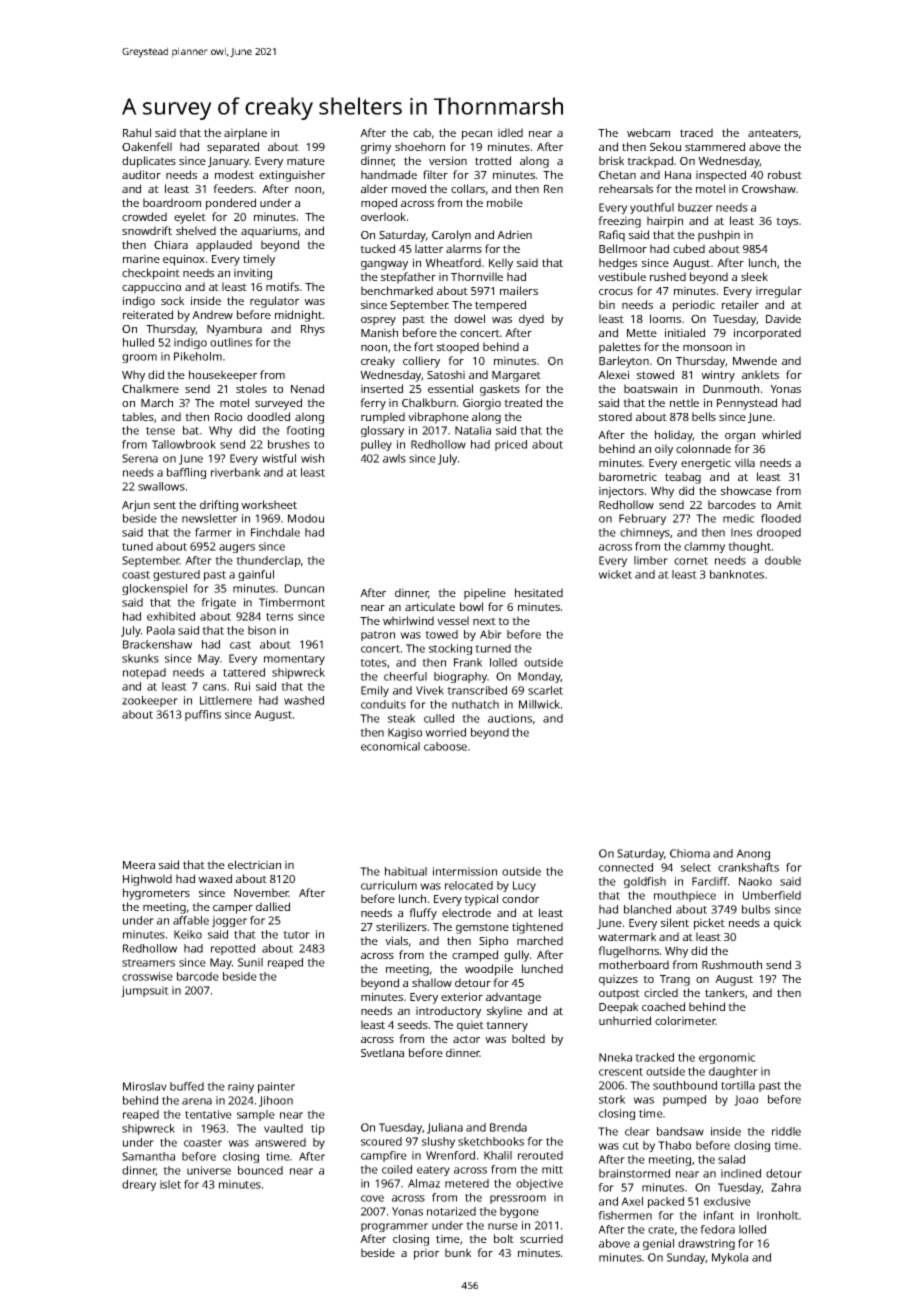 The width and height of the screenshot is (924, 1308). What do you see at coordinates (493, 648) in the screenshot?
I see `turned` at bounding box center [493, 648].
